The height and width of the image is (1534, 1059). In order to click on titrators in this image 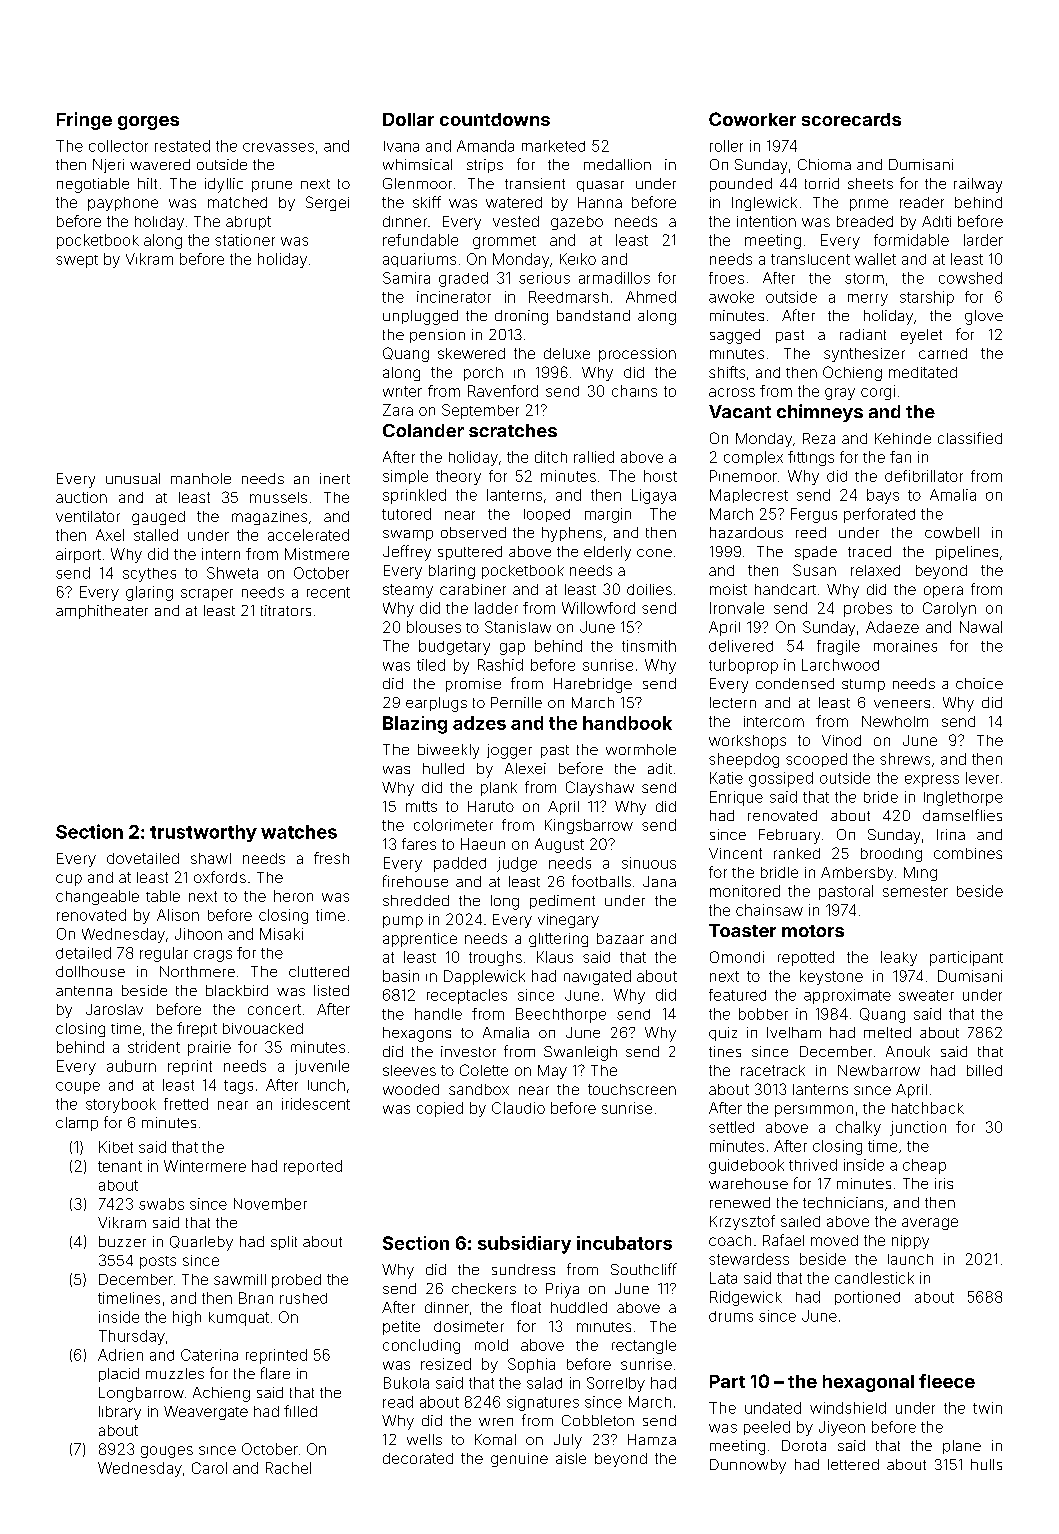, I will do `click(286, 610)`.
